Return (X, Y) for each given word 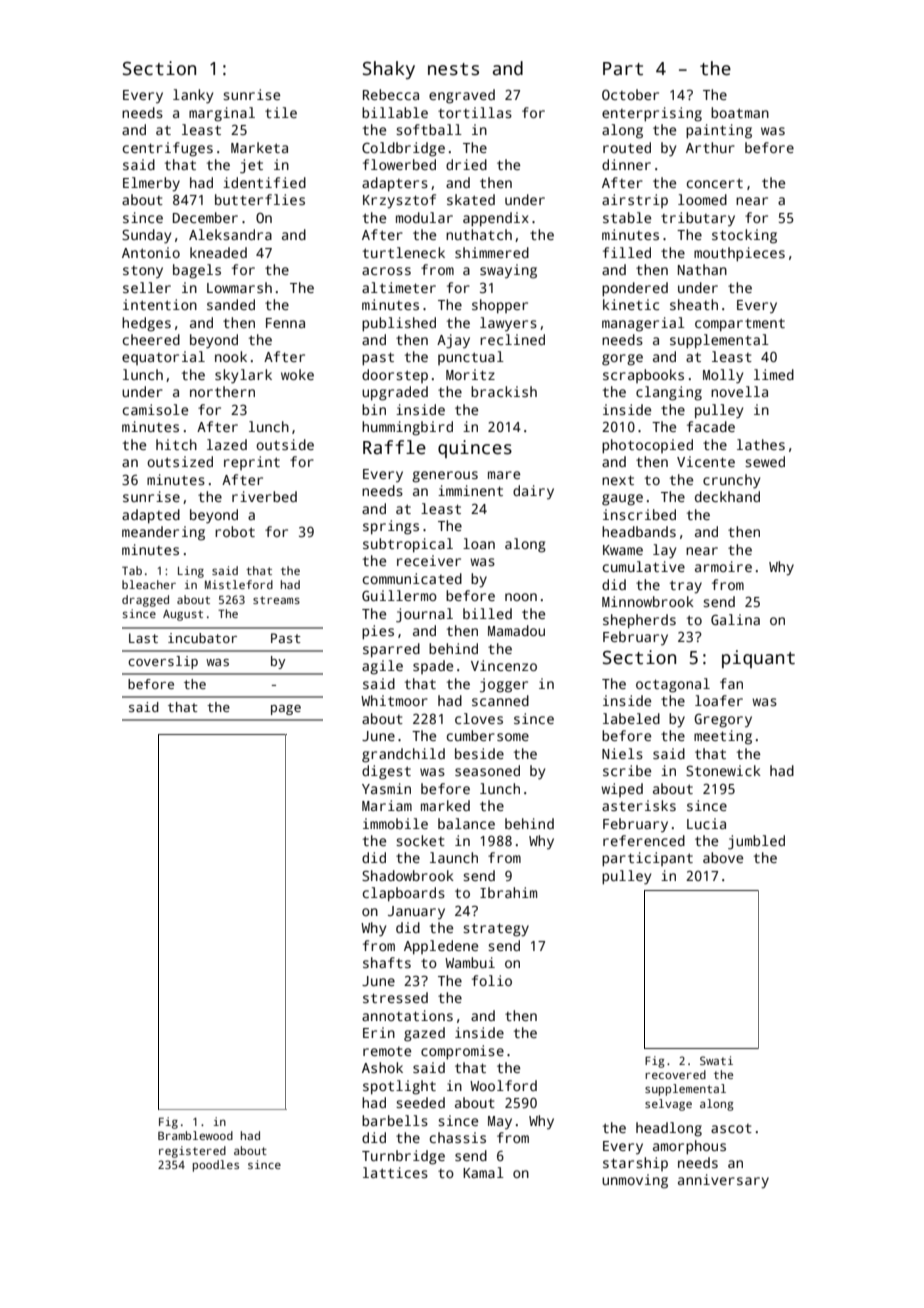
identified (264, 182)
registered (192, 1152)
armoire (723, 566)
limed (774, 374)
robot (235, 531)
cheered (151, 339)
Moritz (470, 374)
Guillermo (399, 595)
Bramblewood (195, 1135)
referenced (644, 840)
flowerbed (399, 164)
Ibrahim (508, 892)
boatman (740, 112)
